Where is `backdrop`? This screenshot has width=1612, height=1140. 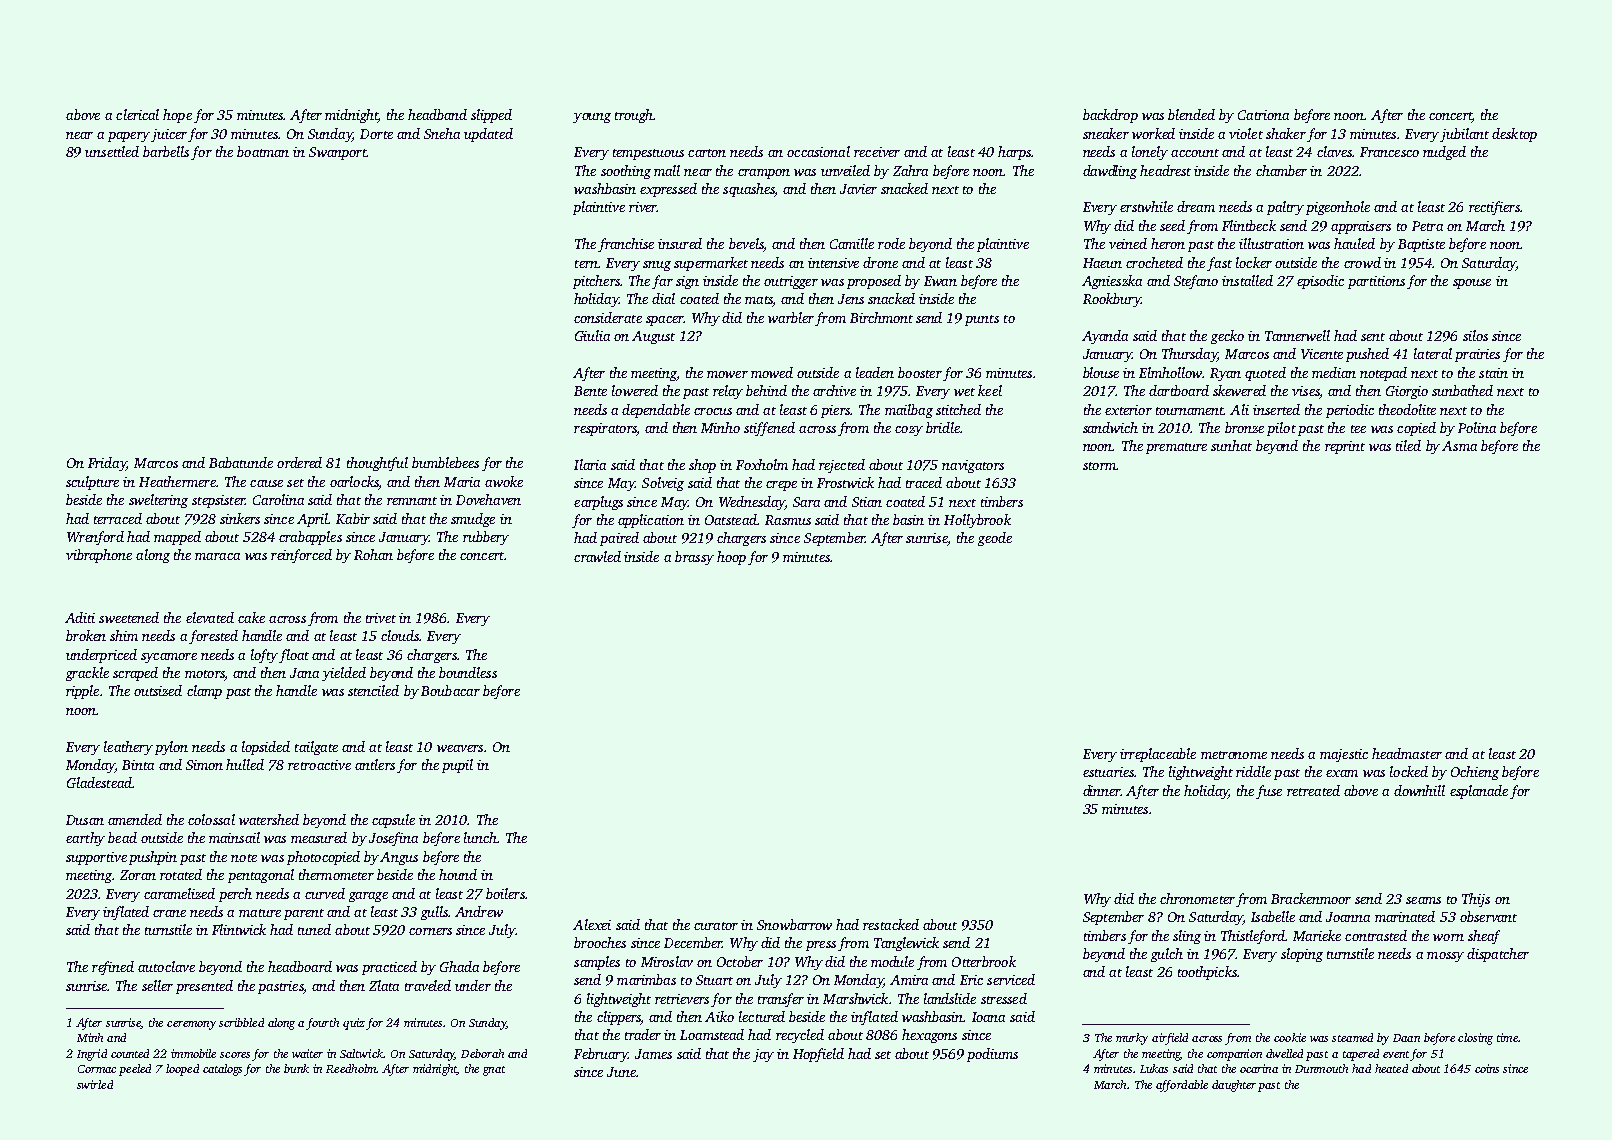 backdrop is located at coordinates (1110, 116).
